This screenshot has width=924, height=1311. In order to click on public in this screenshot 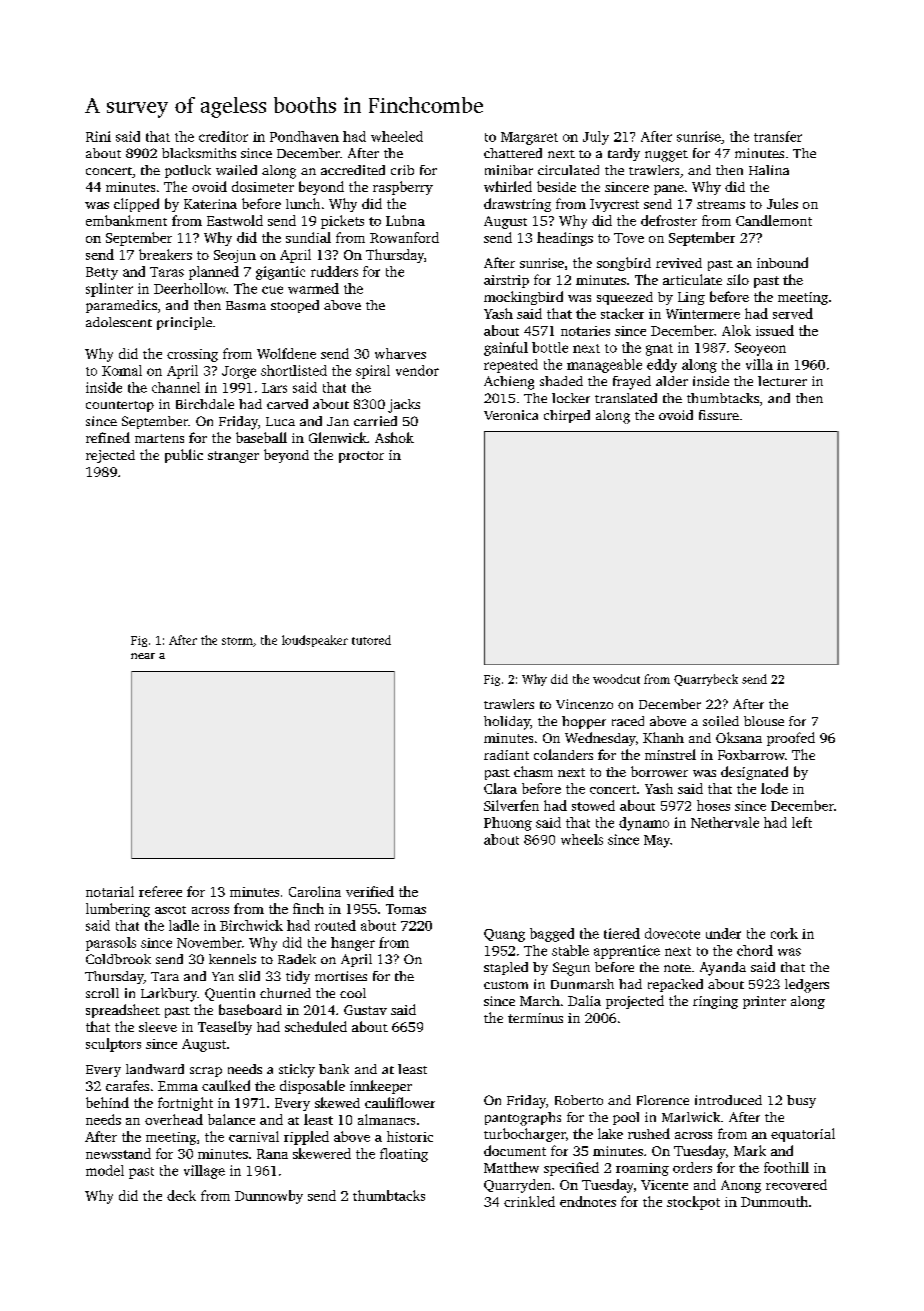, I will do `click(184, 456)`.
